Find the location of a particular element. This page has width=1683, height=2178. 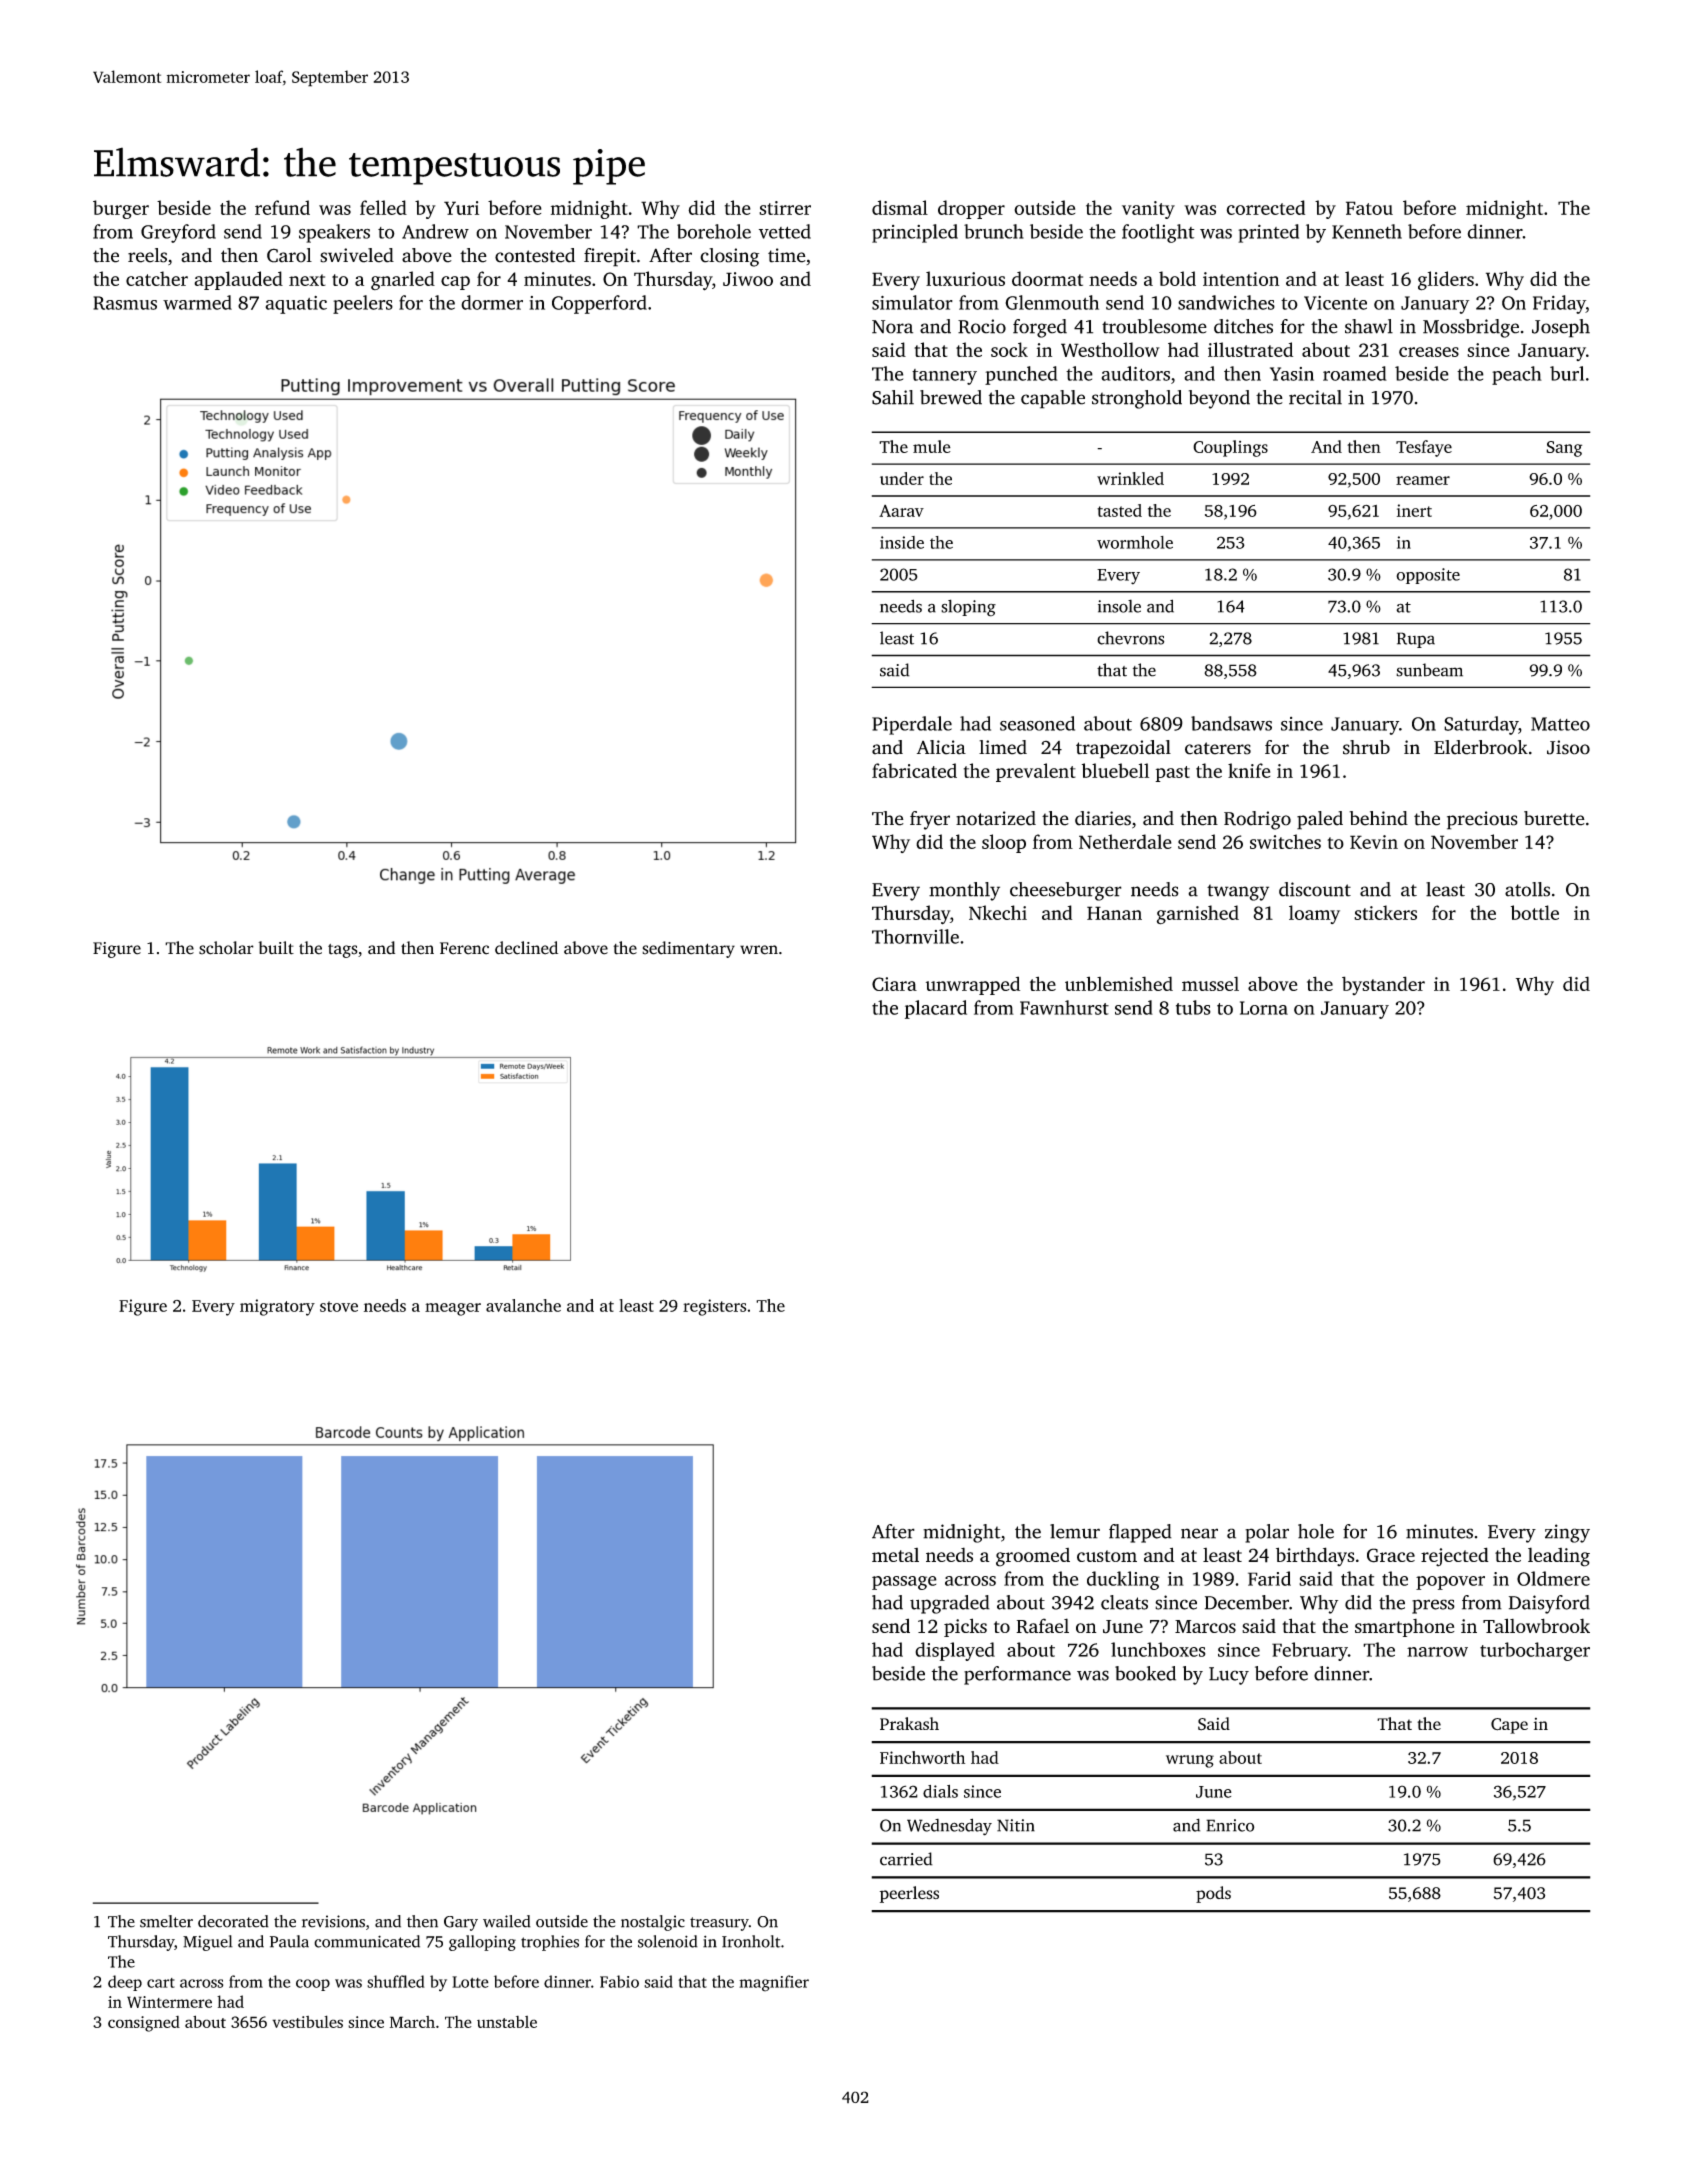

Cape is located at coordinates (1509, 1726).
